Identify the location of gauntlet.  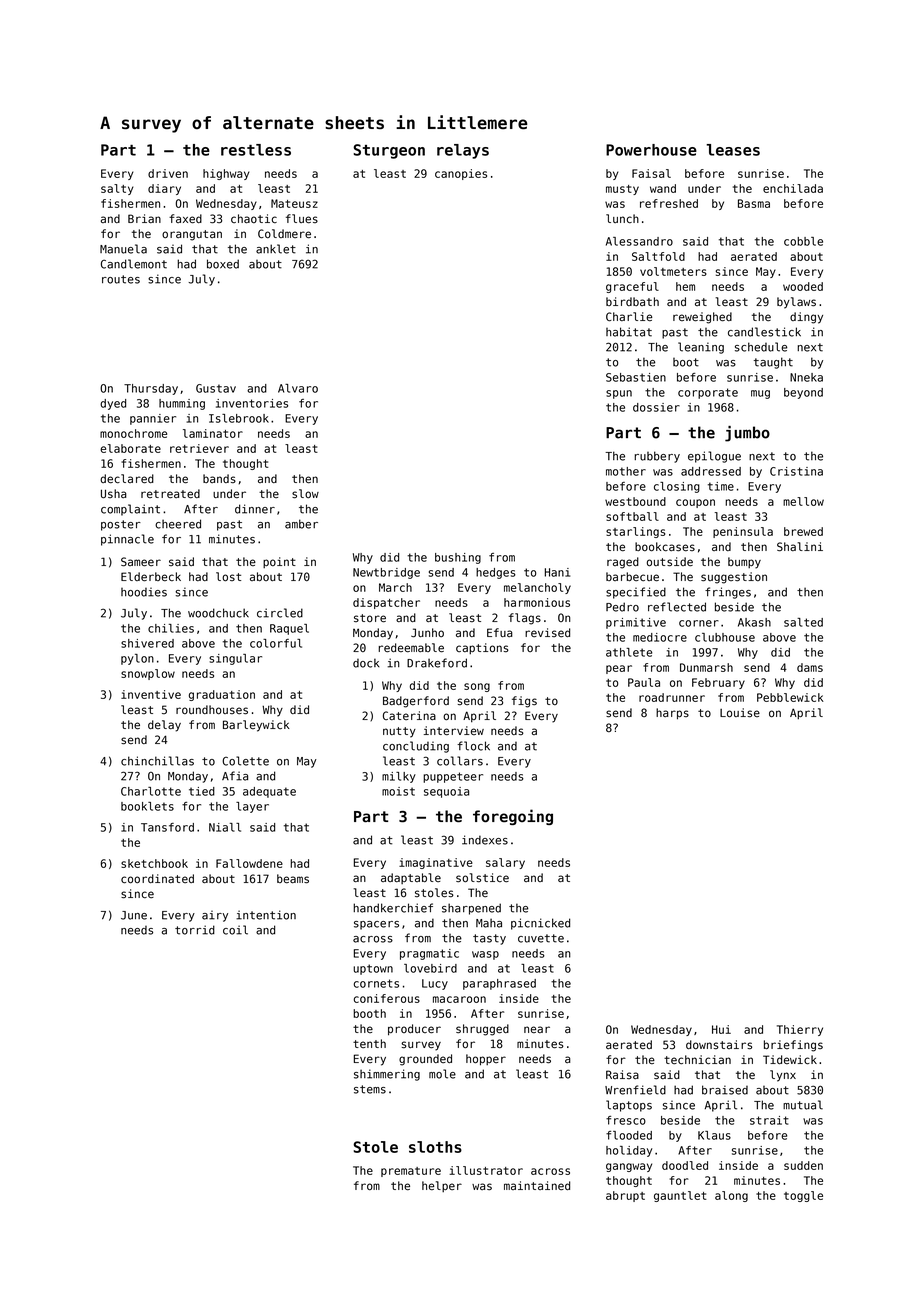
(680, 1196).
